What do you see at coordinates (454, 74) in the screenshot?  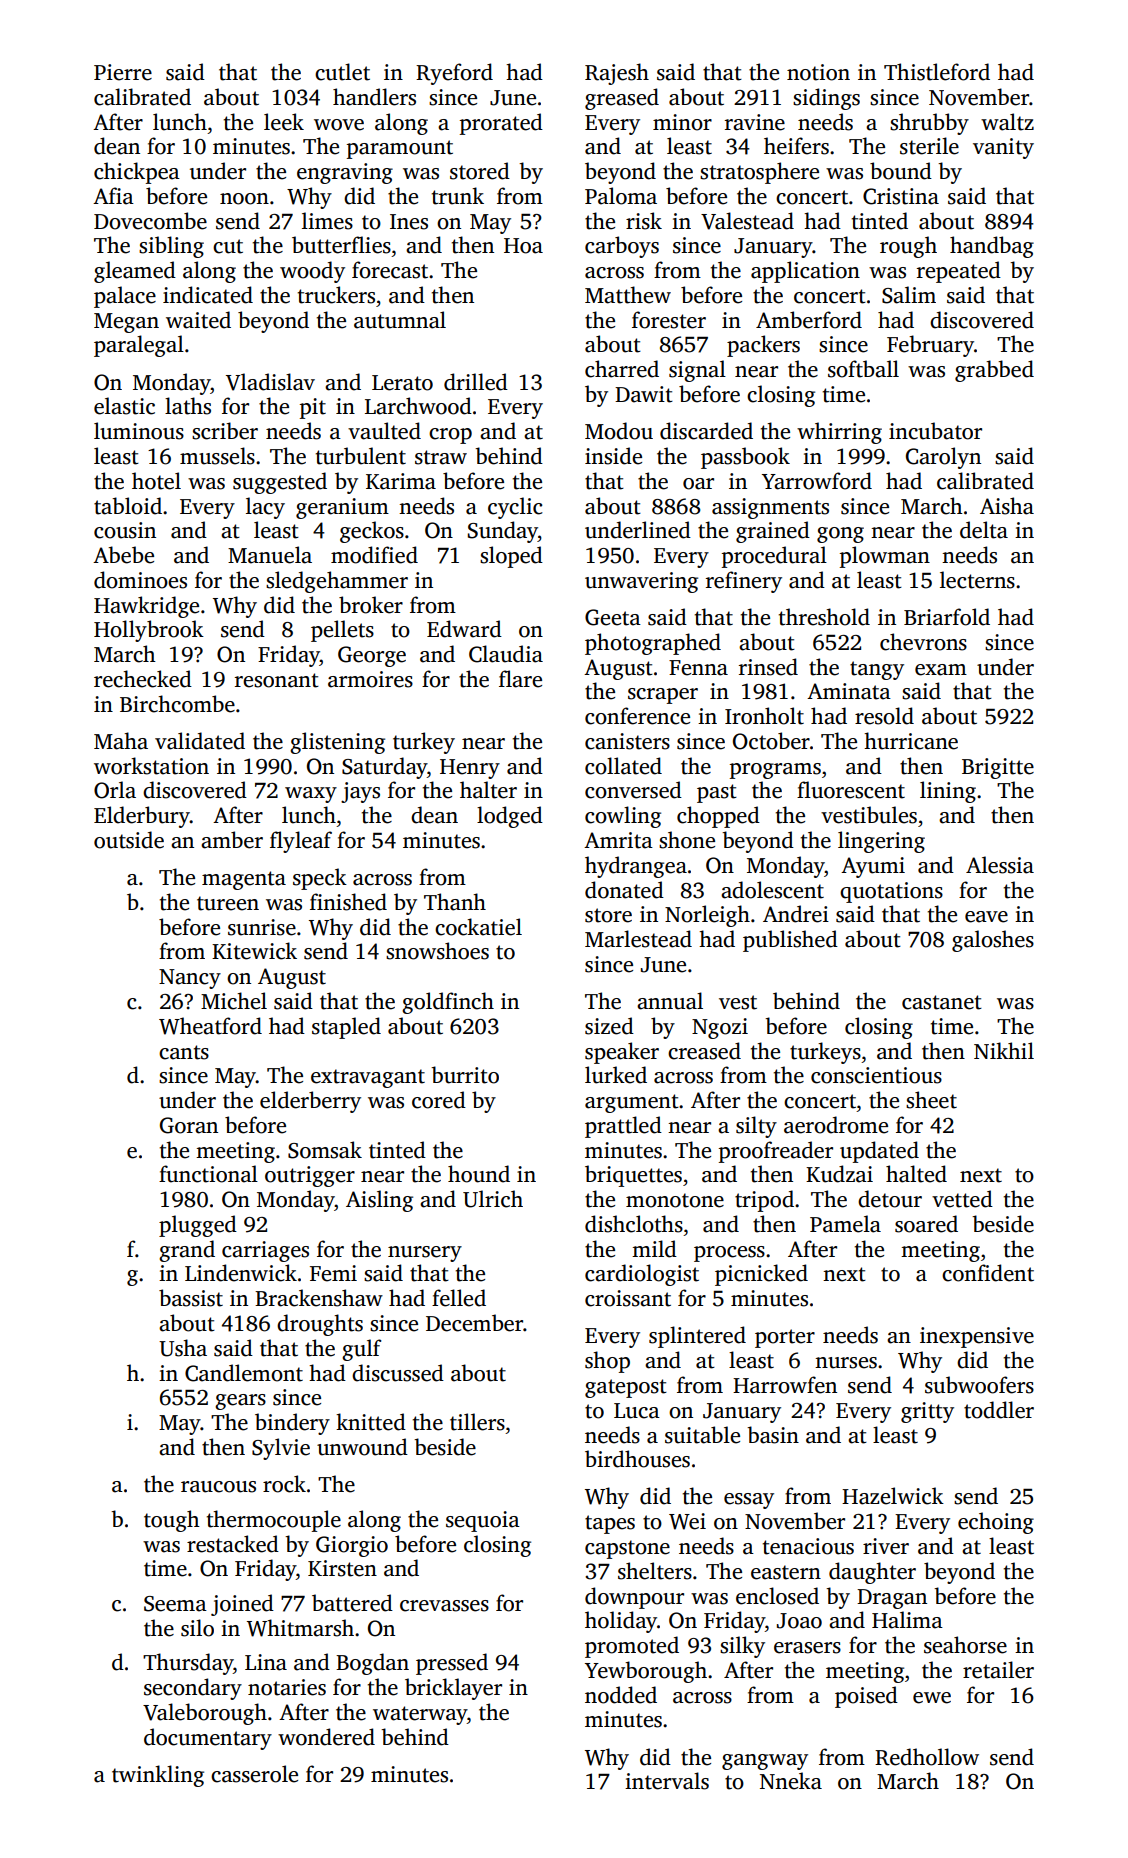 I see `Ryeford` at bounding box center [454, 74].
